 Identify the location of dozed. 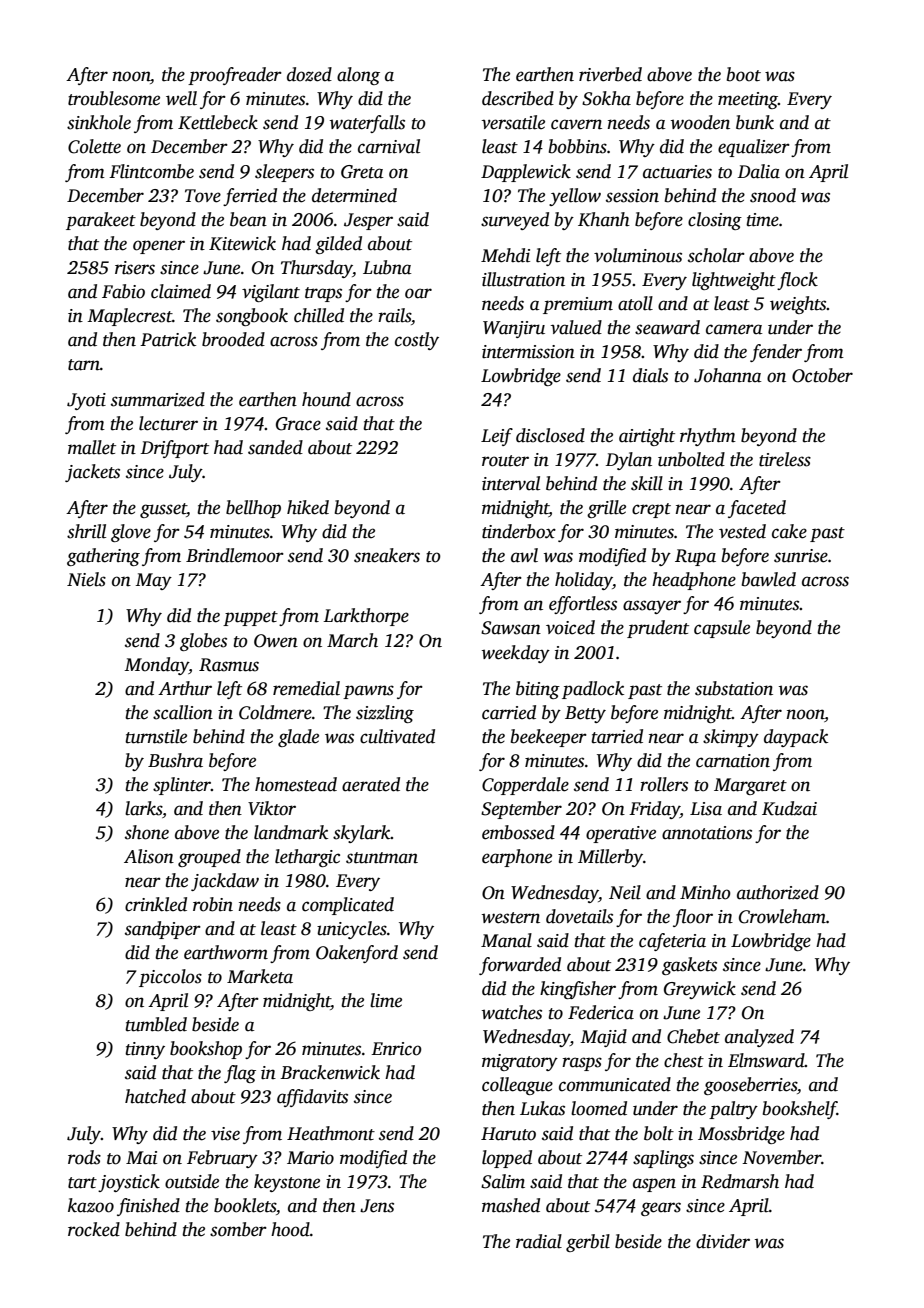
(309, 74).
